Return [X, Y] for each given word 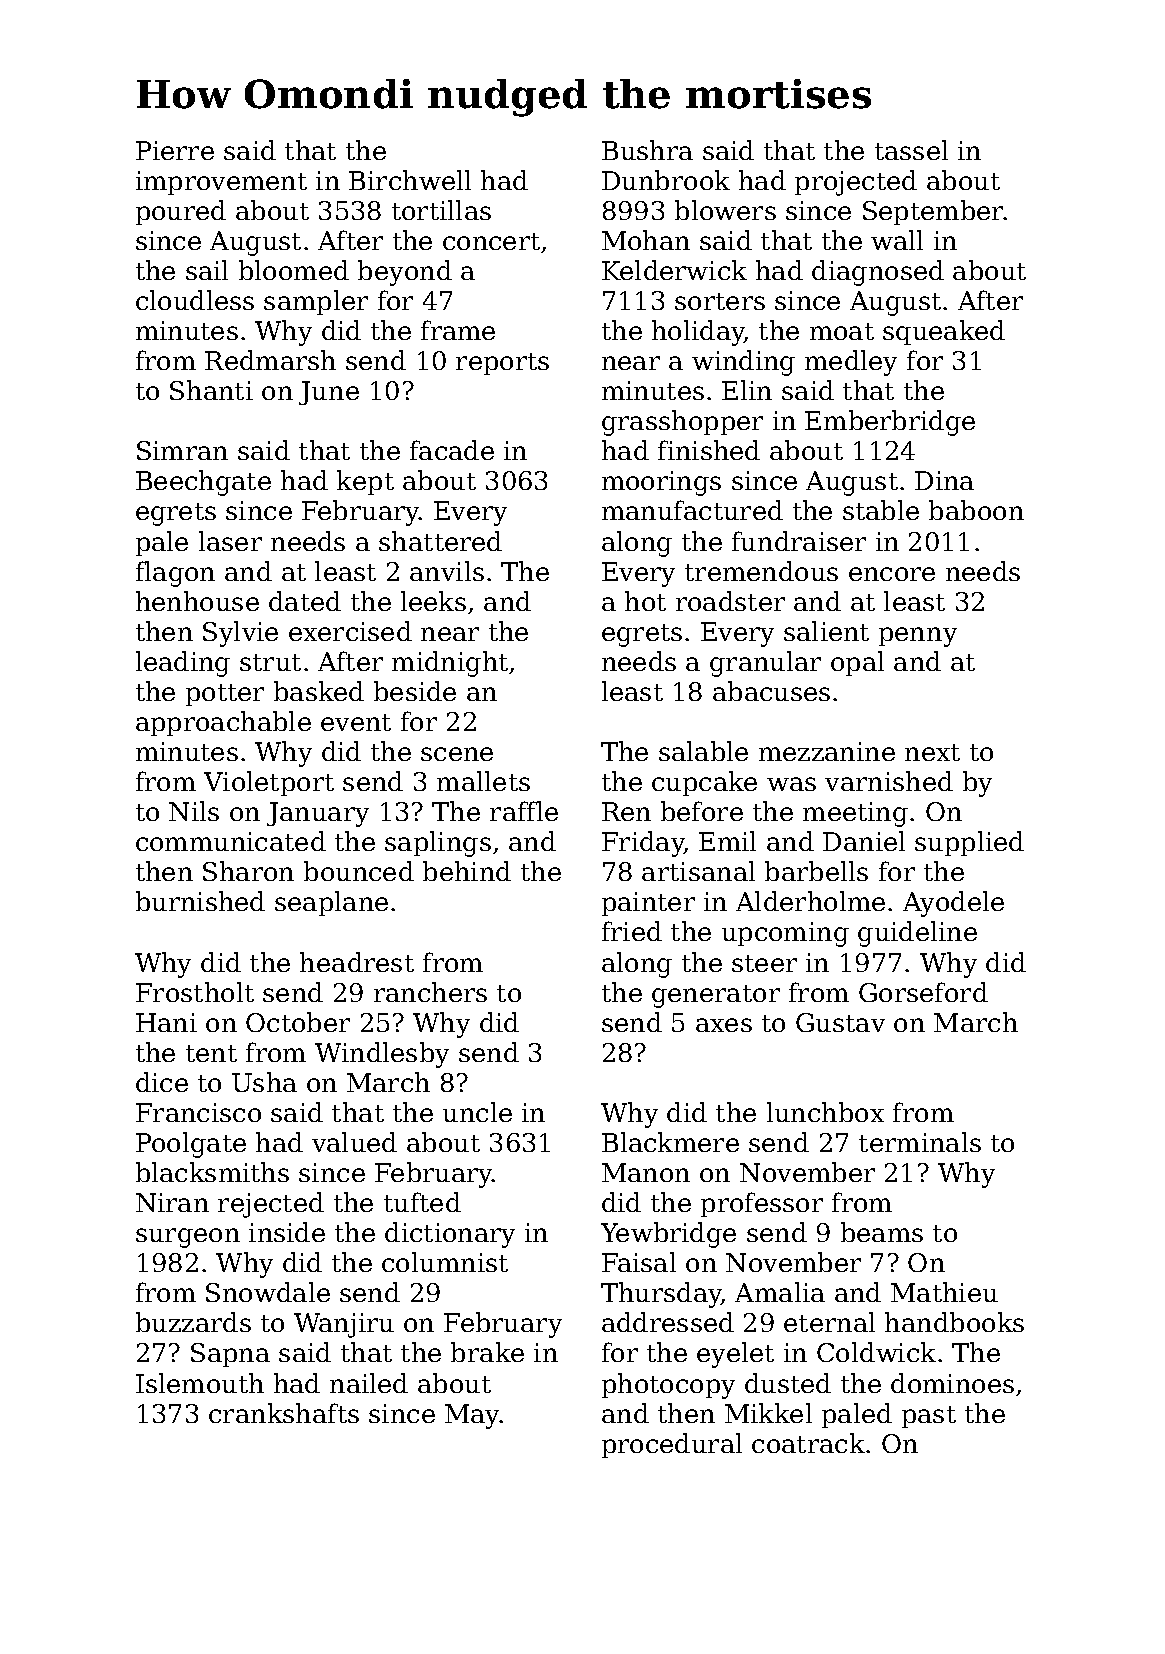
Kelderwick [674, 270]
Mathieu [944, 1292]
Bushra [647, 150]
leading [183, 664]
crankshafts [284, 1413]
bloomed [294, 270]
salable [703, 751]
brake [487, 1352]
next [932, 752]
